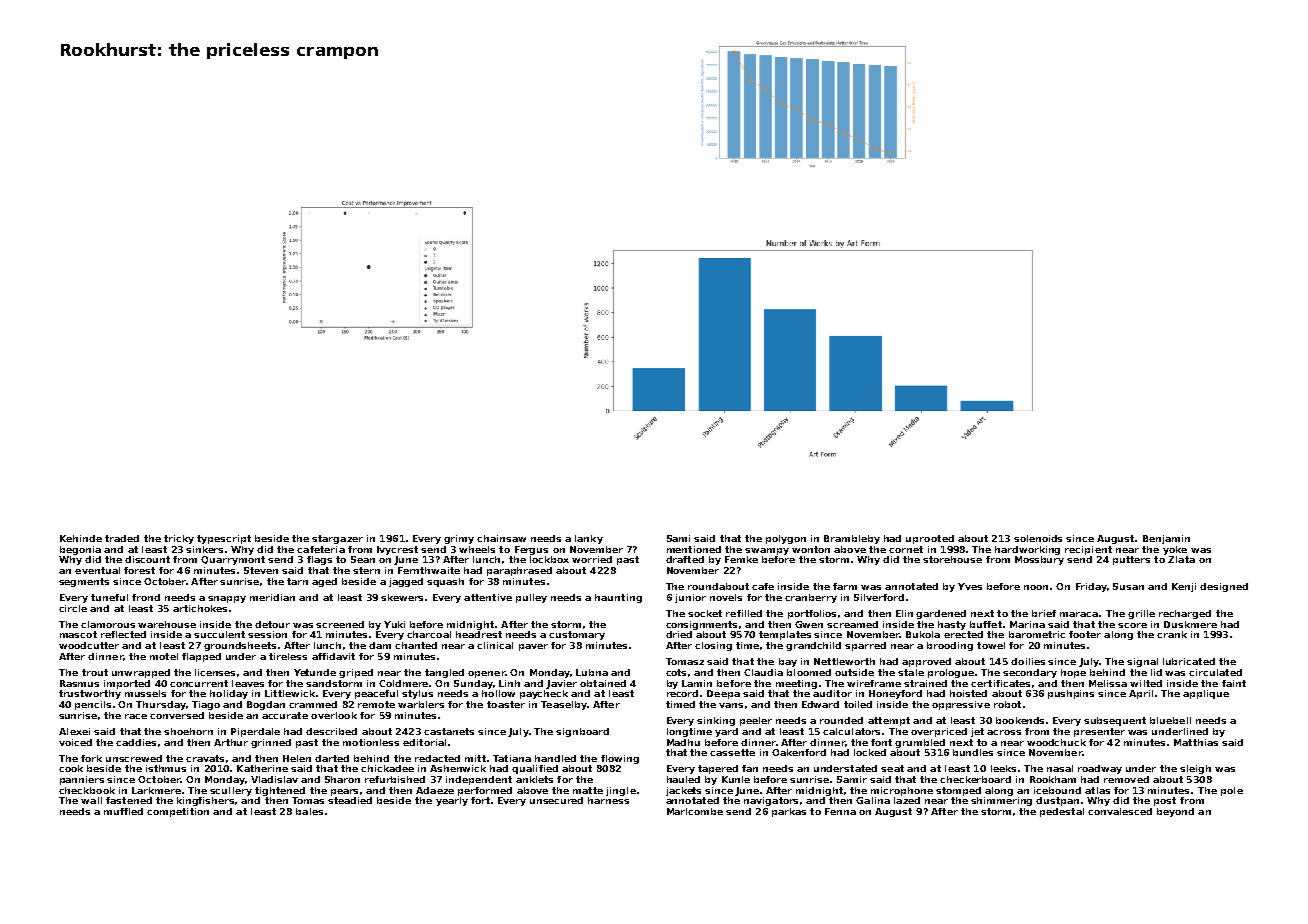 Image resolution: width=1308 pixels, height=924 pixels. Describe the element at coordinates (145, 693) in the document. I see `mussels` at that location.
